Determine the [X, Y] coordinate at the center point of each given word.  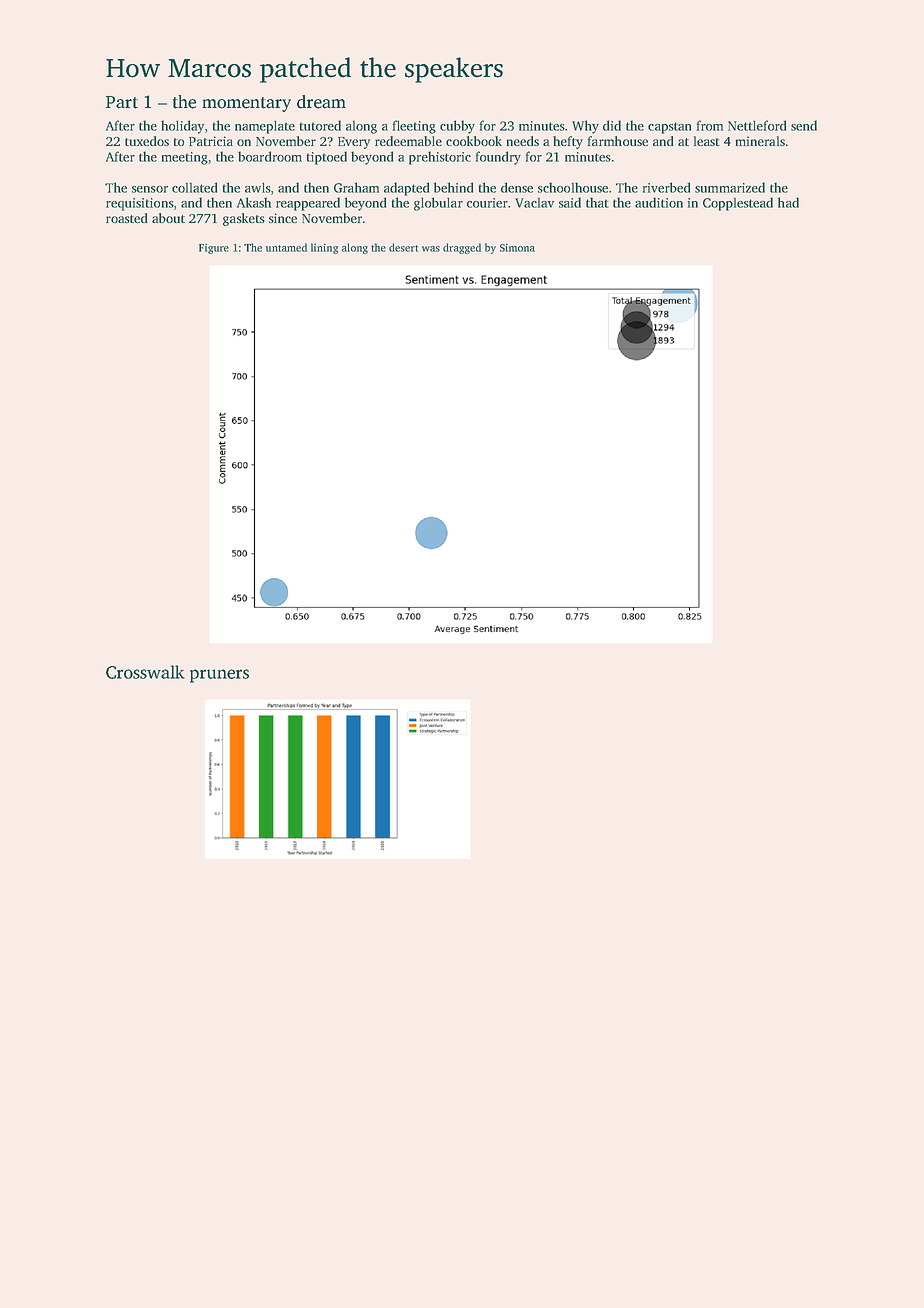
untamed [286, 247]
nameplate [265, 127]
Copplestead [738, 204]
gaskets [244, 219]
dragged [462, 248]
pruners [219, 676]
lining [324, 248]
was [431, 249]
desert [403, 247]
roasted [126, 218]
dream [321, 102]
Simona [517, 247]
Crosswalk [145, 672]
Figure [214, 248]
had [788, 202]
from [710, 125]
